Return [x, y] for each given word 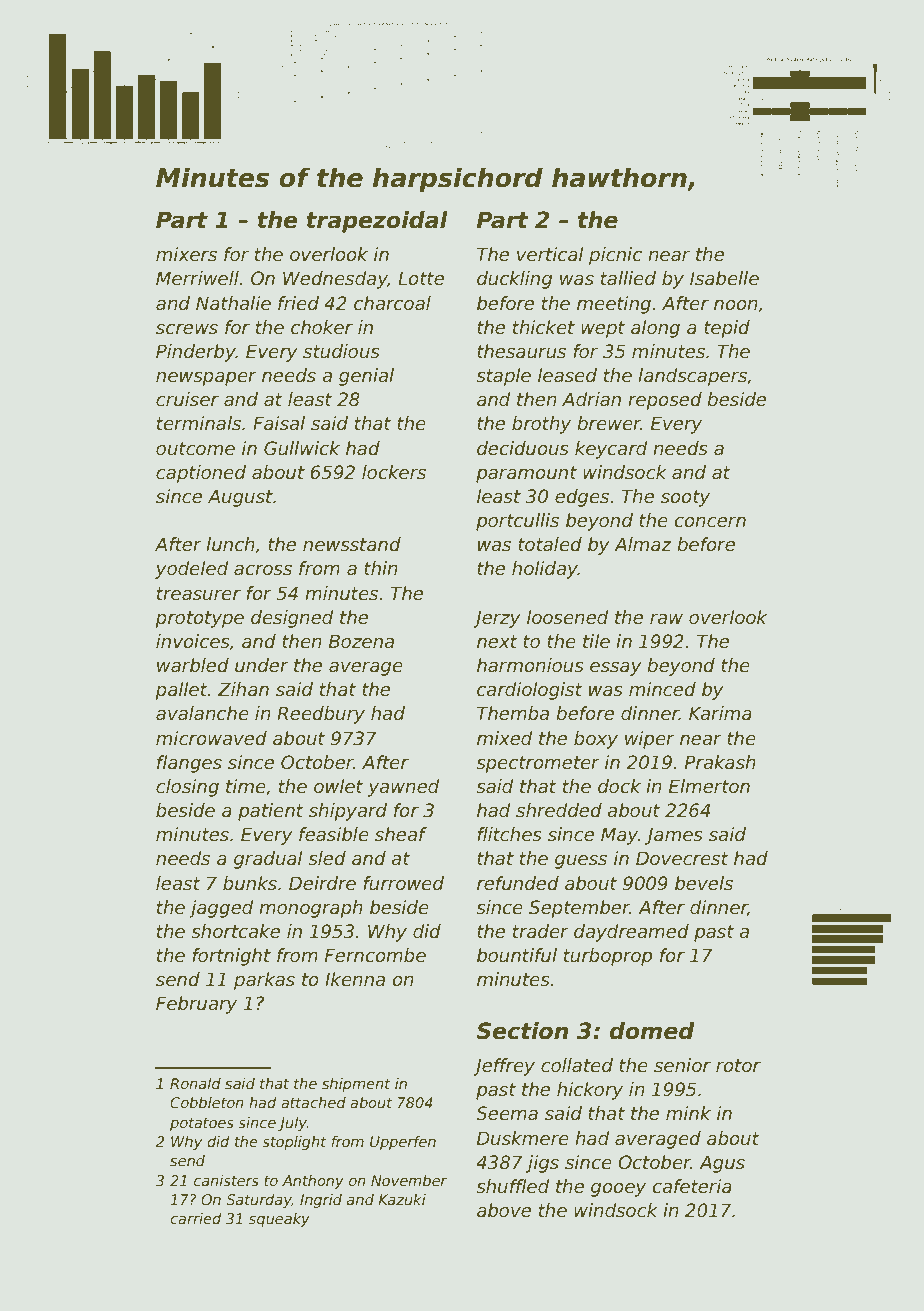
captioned [201, 474]
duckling [514, 280]
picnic [615, 256]
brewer [609, 423]
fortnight [231, 957]
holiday [545, 570]
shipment [356, 1085]
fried [298, 303]
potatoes [202, 1124]
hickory [590, 1091]
